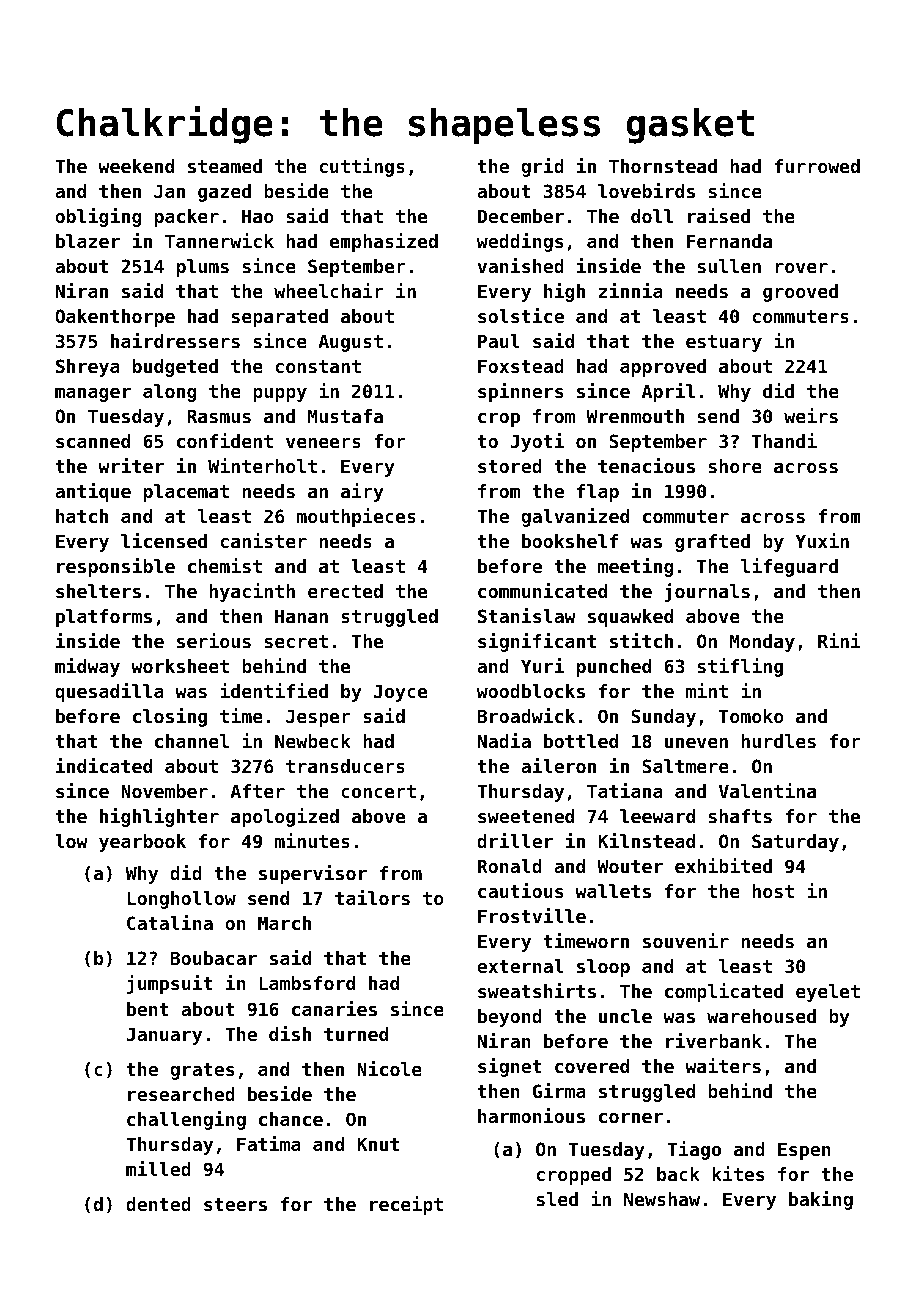  I want to click on Fatima, so click(269, 1143).
